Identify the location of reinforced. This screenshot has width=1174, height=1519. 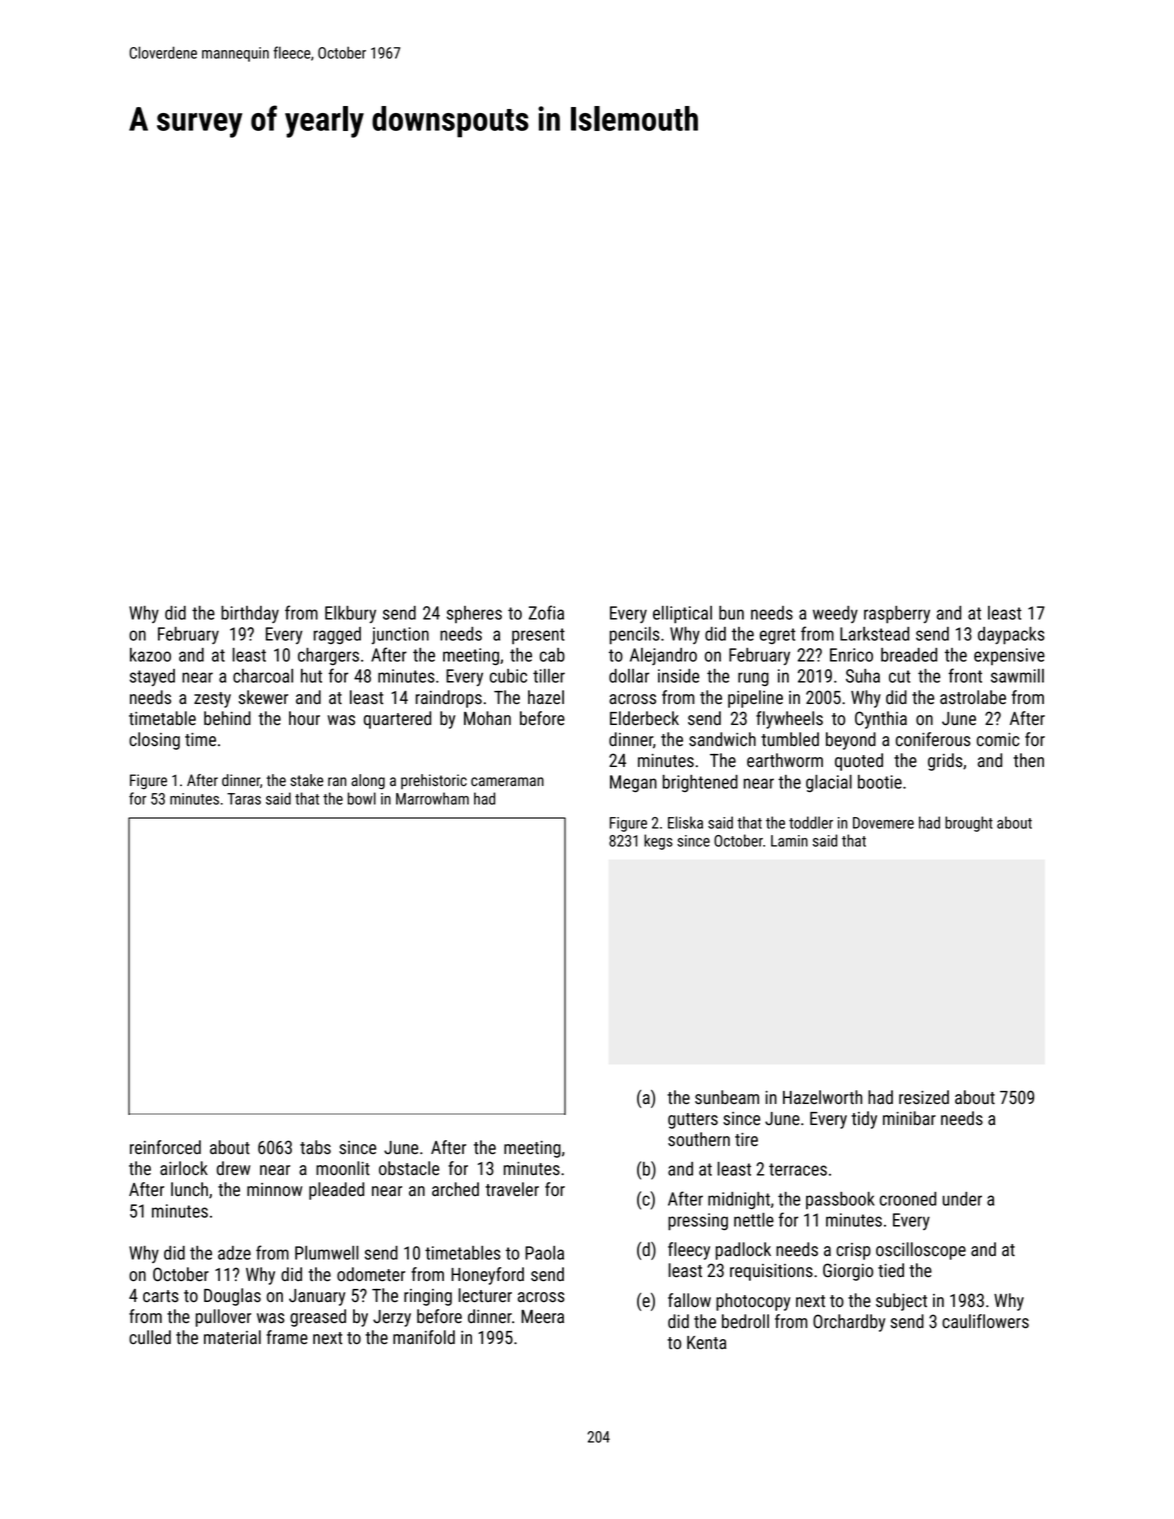
(165, 1147).
